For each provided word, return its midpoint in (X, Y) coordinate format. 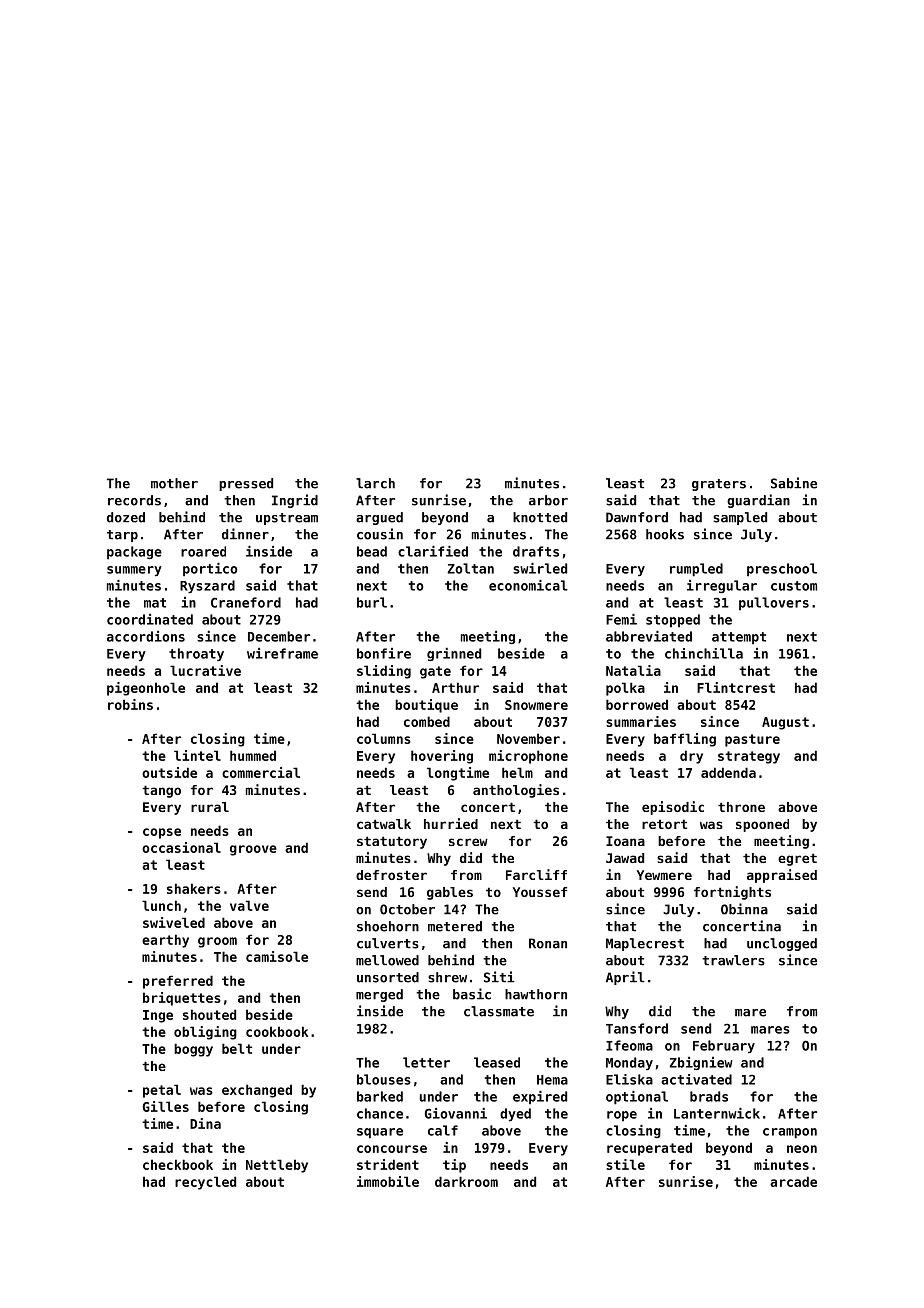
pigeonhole (146, 689)
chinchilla (704, 653)
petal (162, 1091)
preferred (178, 982)
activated (696, 1079)
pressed (246, 484)
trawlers (733, 960)
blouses (384, 1079)
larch (375, 483)
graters (719, 485)
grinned (454, 654)
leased (497, 1062)
